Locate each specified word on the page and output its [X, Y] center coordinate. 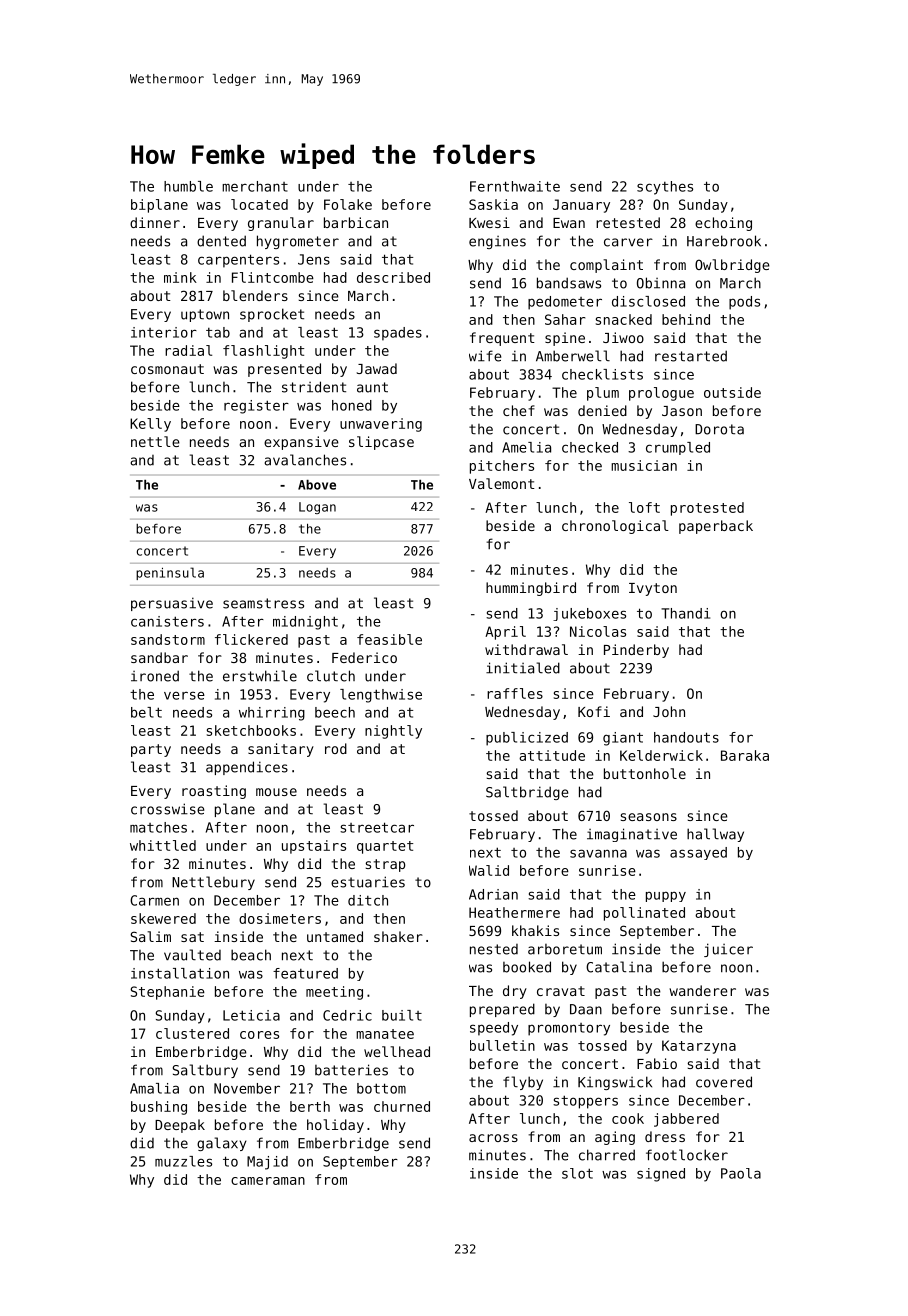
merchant [255, 186]
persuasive [172, 604]
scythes [665, 188]
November [247, 1088]
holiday [335, 1126]
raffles [515, 693]
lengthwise [381, 696]
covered [724, 1082]
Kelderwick [661, 755]
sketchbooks [251, 730]
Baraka [745, 755]
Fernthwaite [515, 186]
